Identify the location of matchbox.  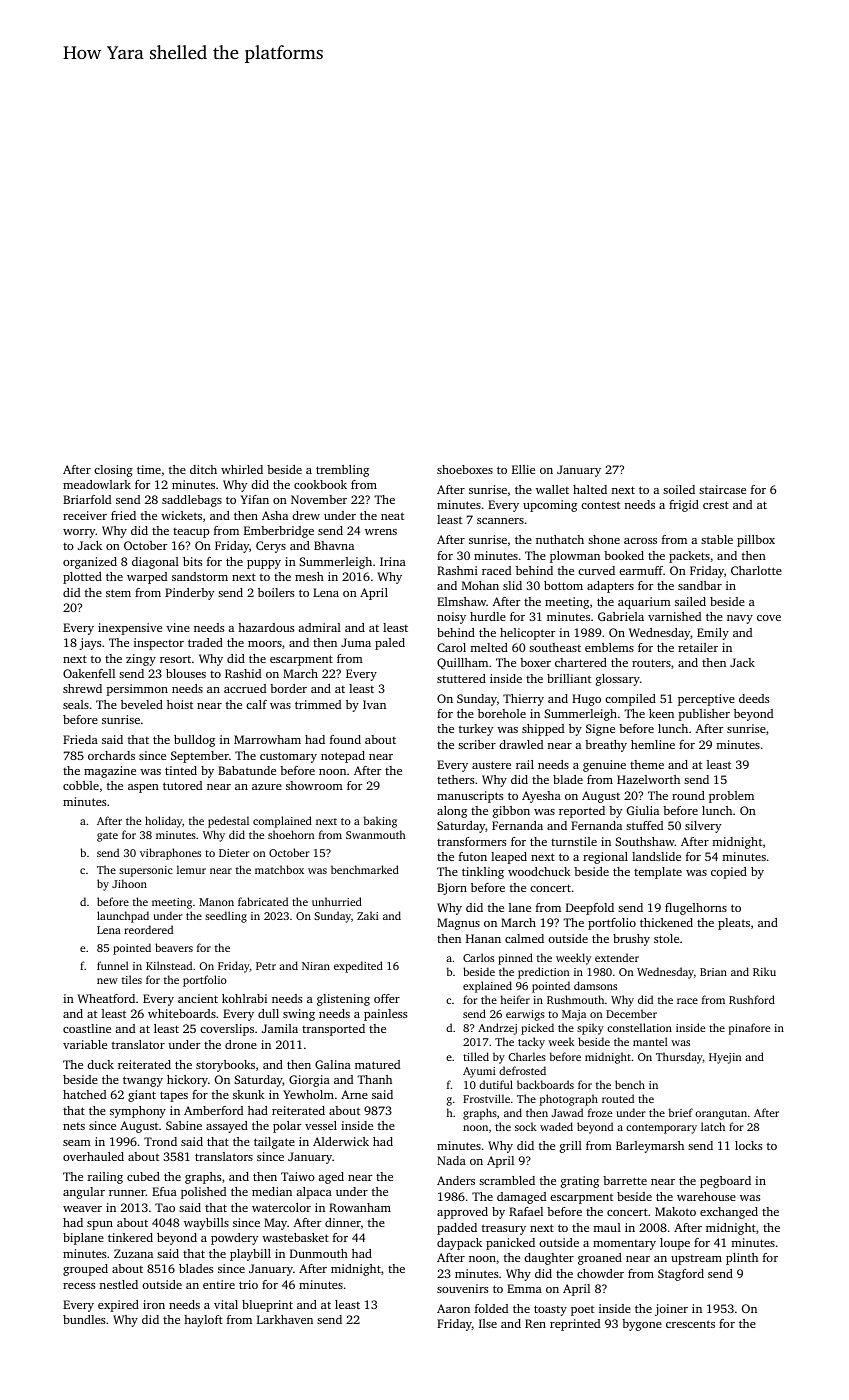
(279, 869).
